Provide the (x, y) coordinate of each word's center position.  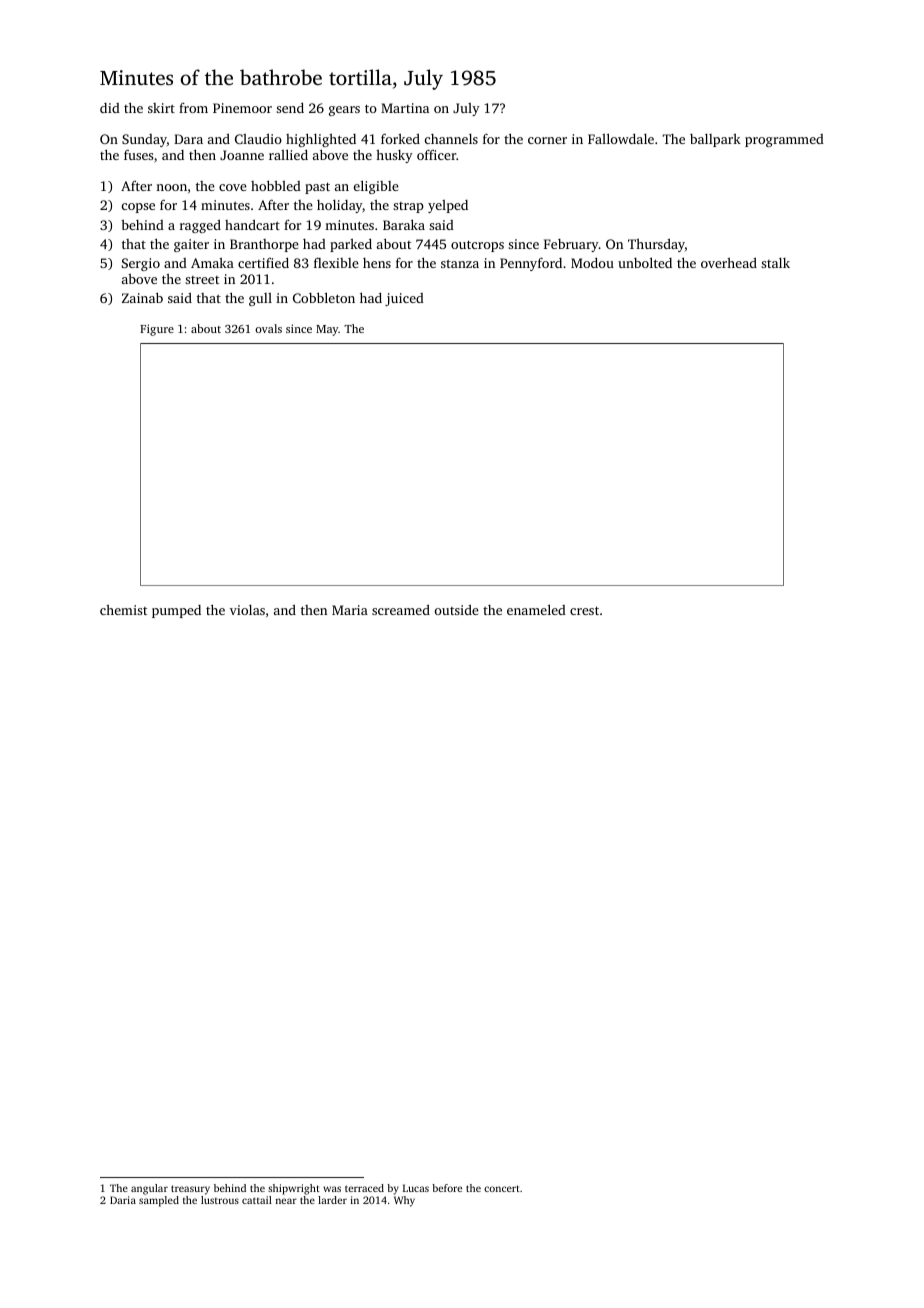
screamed (401, 610)
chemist (123, 610)
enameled (536, 609)
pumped (176, 611)
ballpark (715, 140)
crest (584, 610)
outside (457, 610)
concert (502, 1188)
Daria (123, 1200)
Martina (405, 108)
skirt (161, 108)
